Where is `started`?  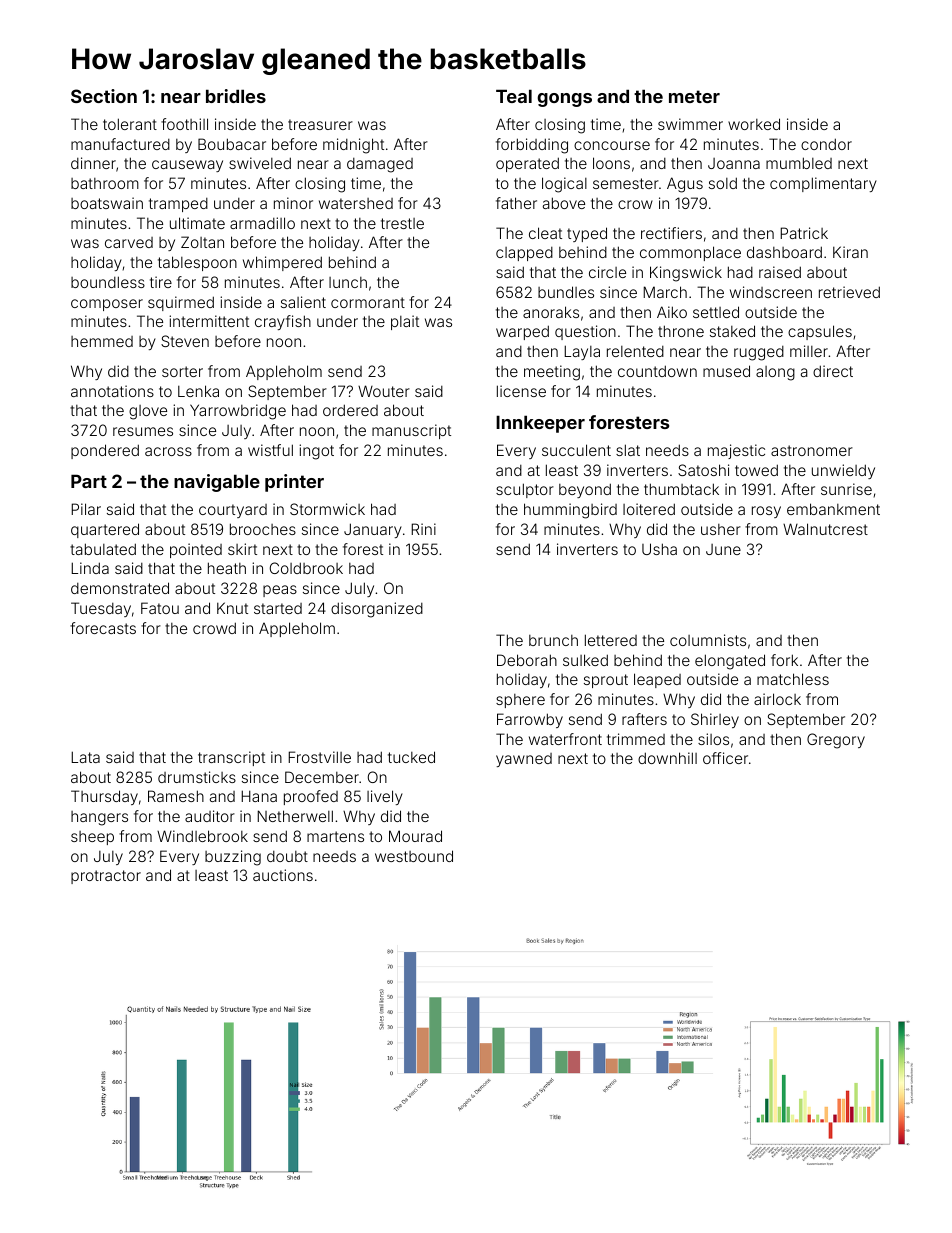
started is located at coordinates (278, 608).
